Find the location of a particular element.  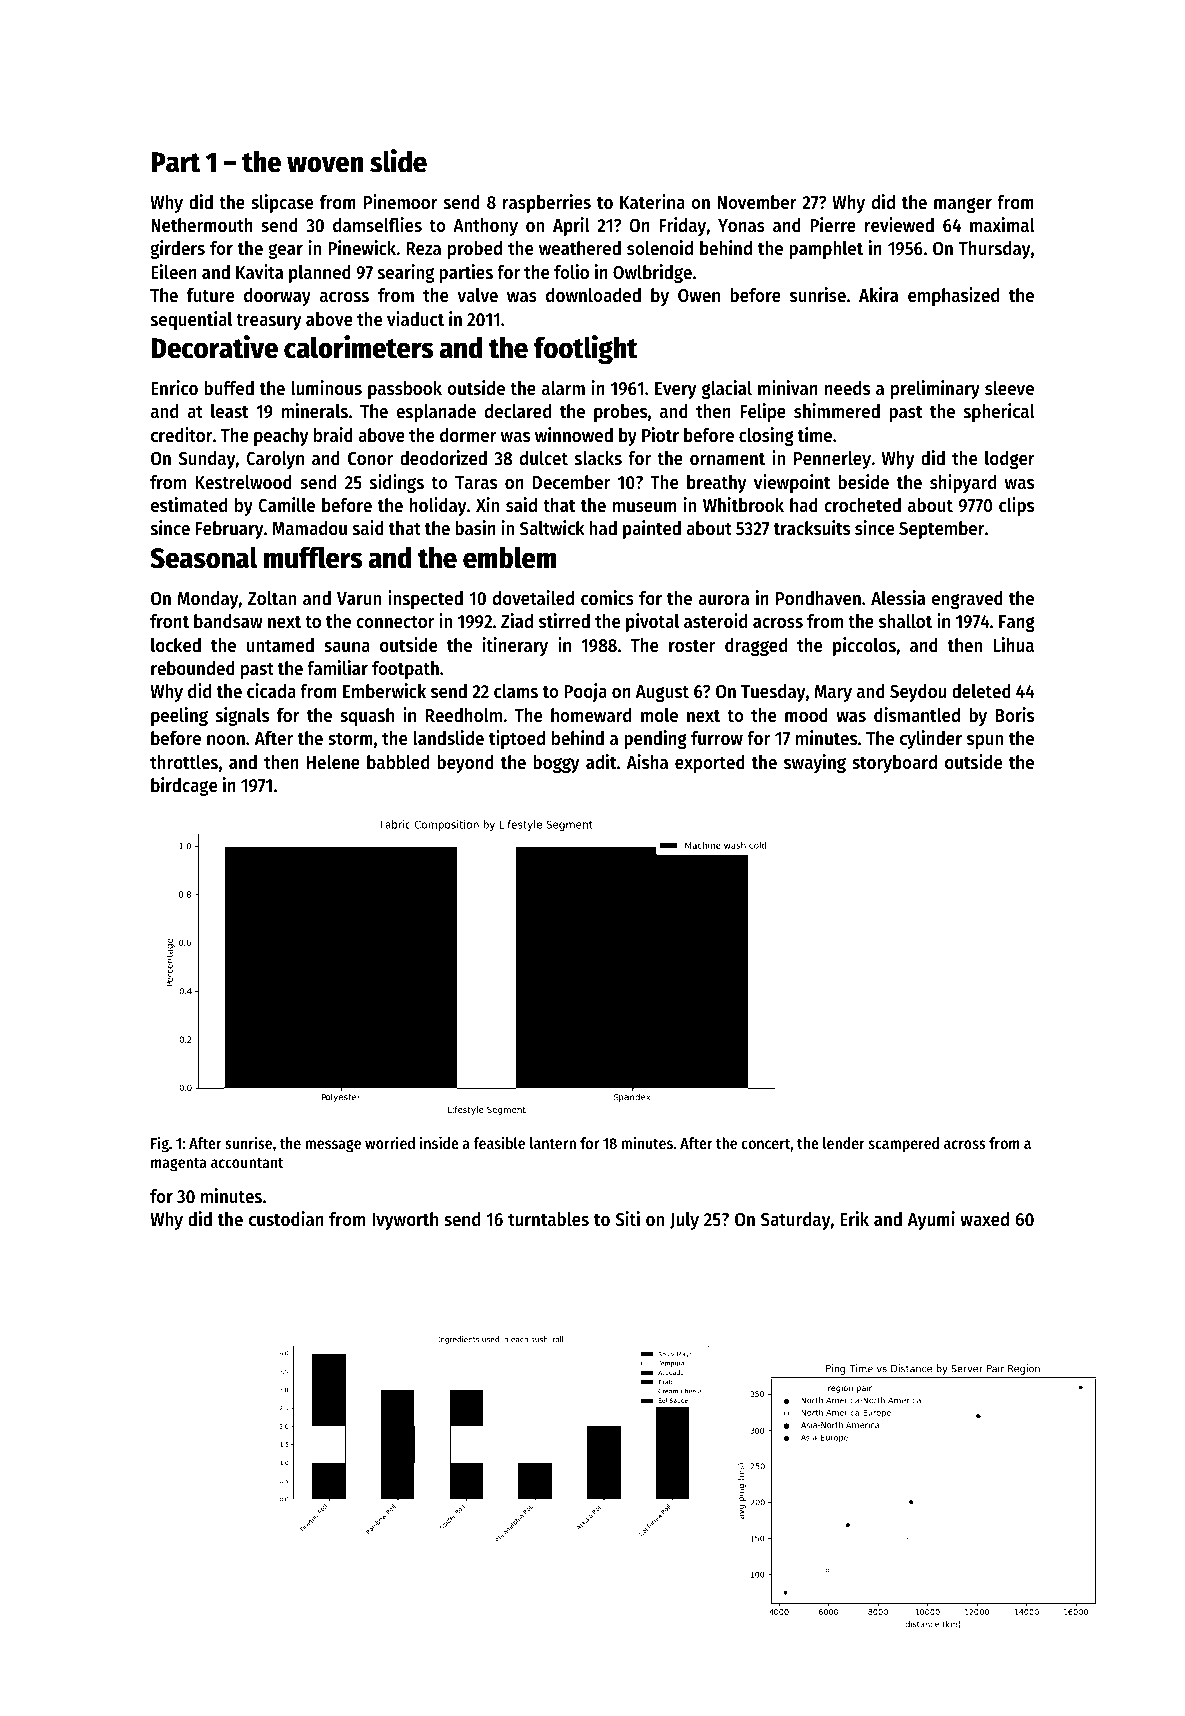

Erik is located at coordinates (854, 1218).
